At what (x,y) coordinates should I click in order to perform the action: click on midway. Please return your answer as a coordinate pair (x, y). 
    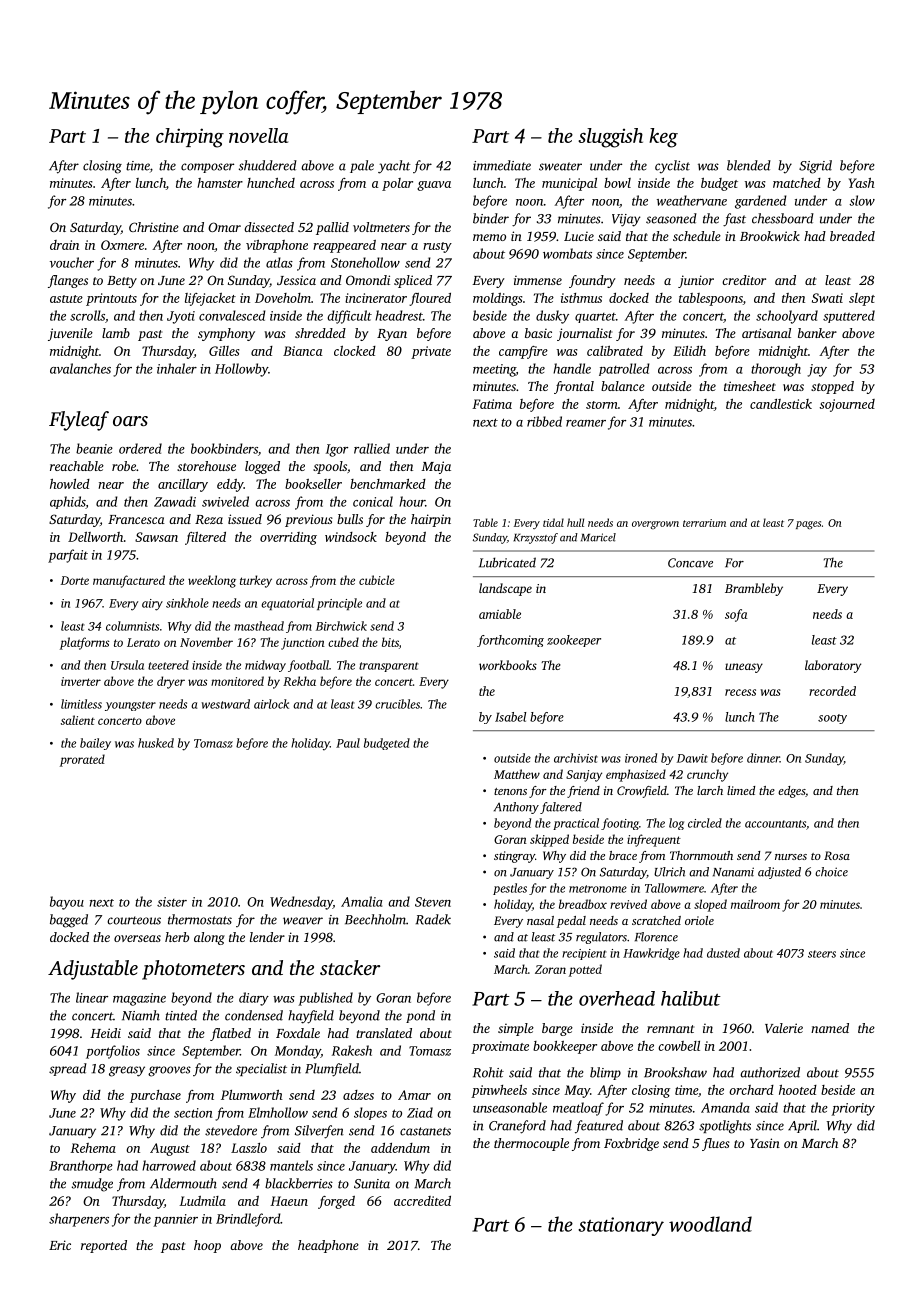
    Looking at the image, I should click on (265, 666).
